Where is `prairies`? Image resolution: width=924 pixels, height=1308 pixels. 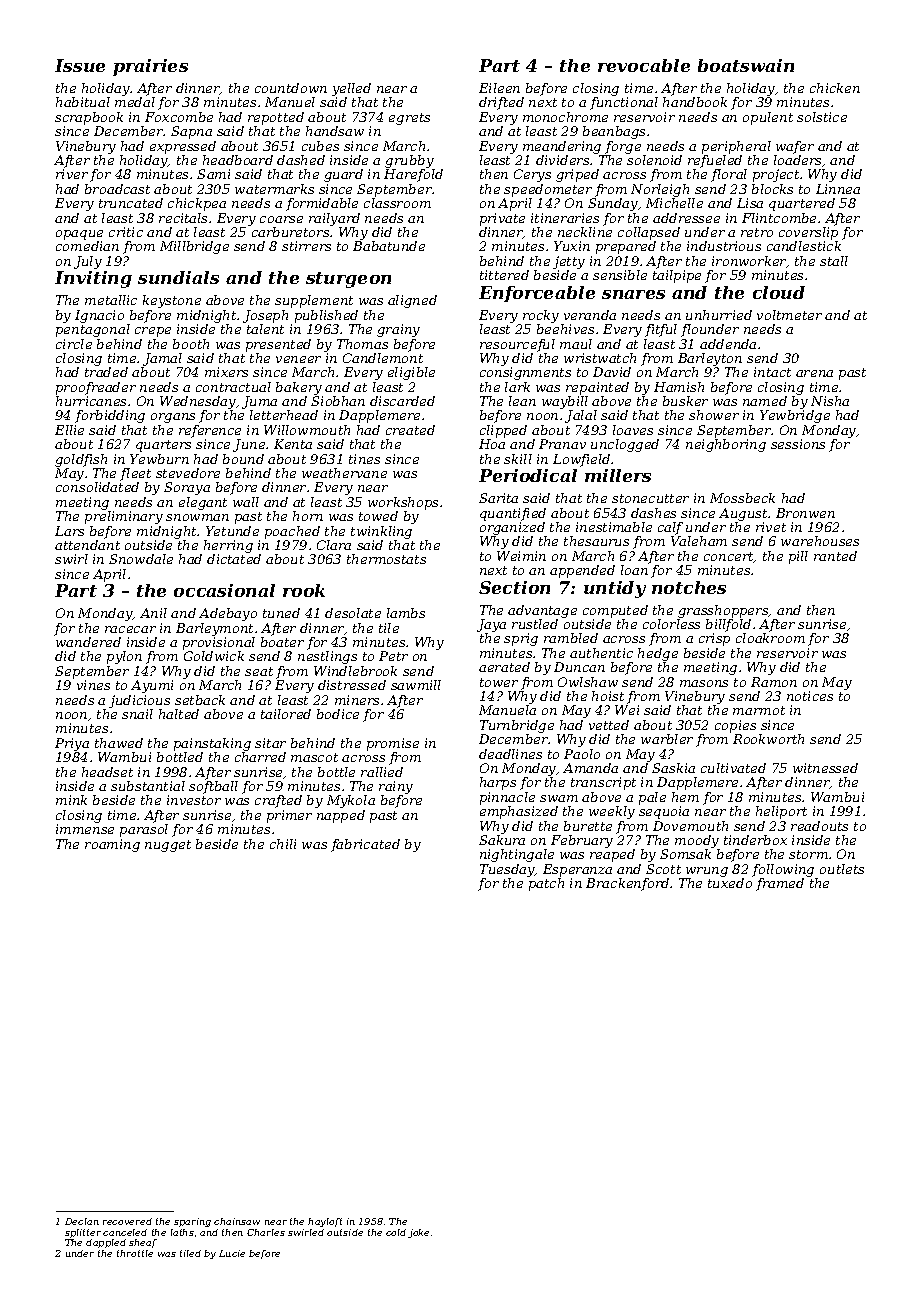
prairies is located at coordinates (150, 67).
